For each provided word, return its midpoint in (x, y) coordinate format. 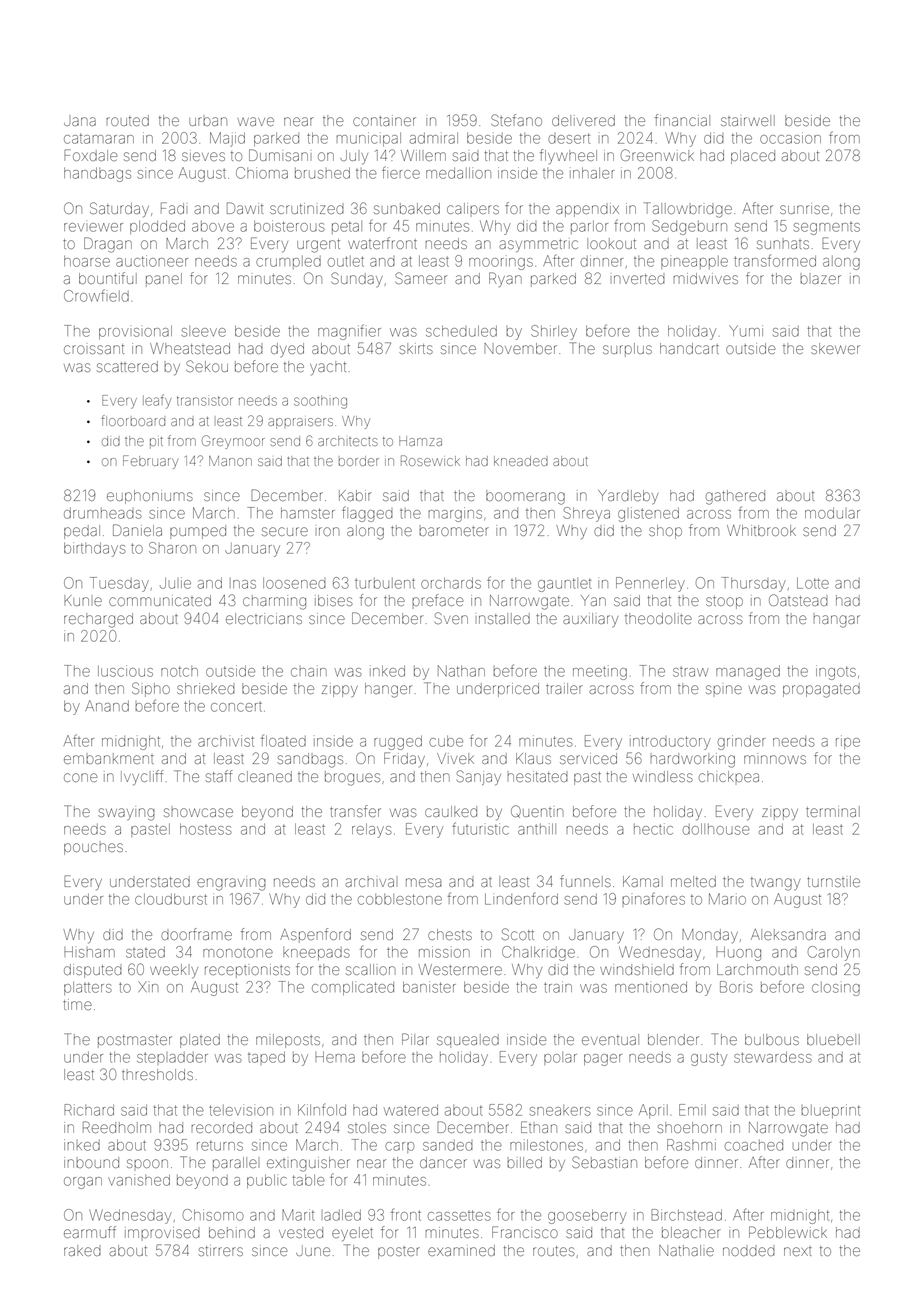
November (520, 348)
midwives (706, 278)
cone (80, 777)
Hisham (89, 952)
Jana (80, 121)
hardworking (693, 760)
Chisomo (213, 1215)
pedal (82, 532)
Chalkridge (538, 953)
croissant (94, 349)
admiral (434, 138)
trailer (564, 688)
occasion (790, 138)
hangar (837, 621)
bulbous (772, 1039)
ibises (334, 600)
